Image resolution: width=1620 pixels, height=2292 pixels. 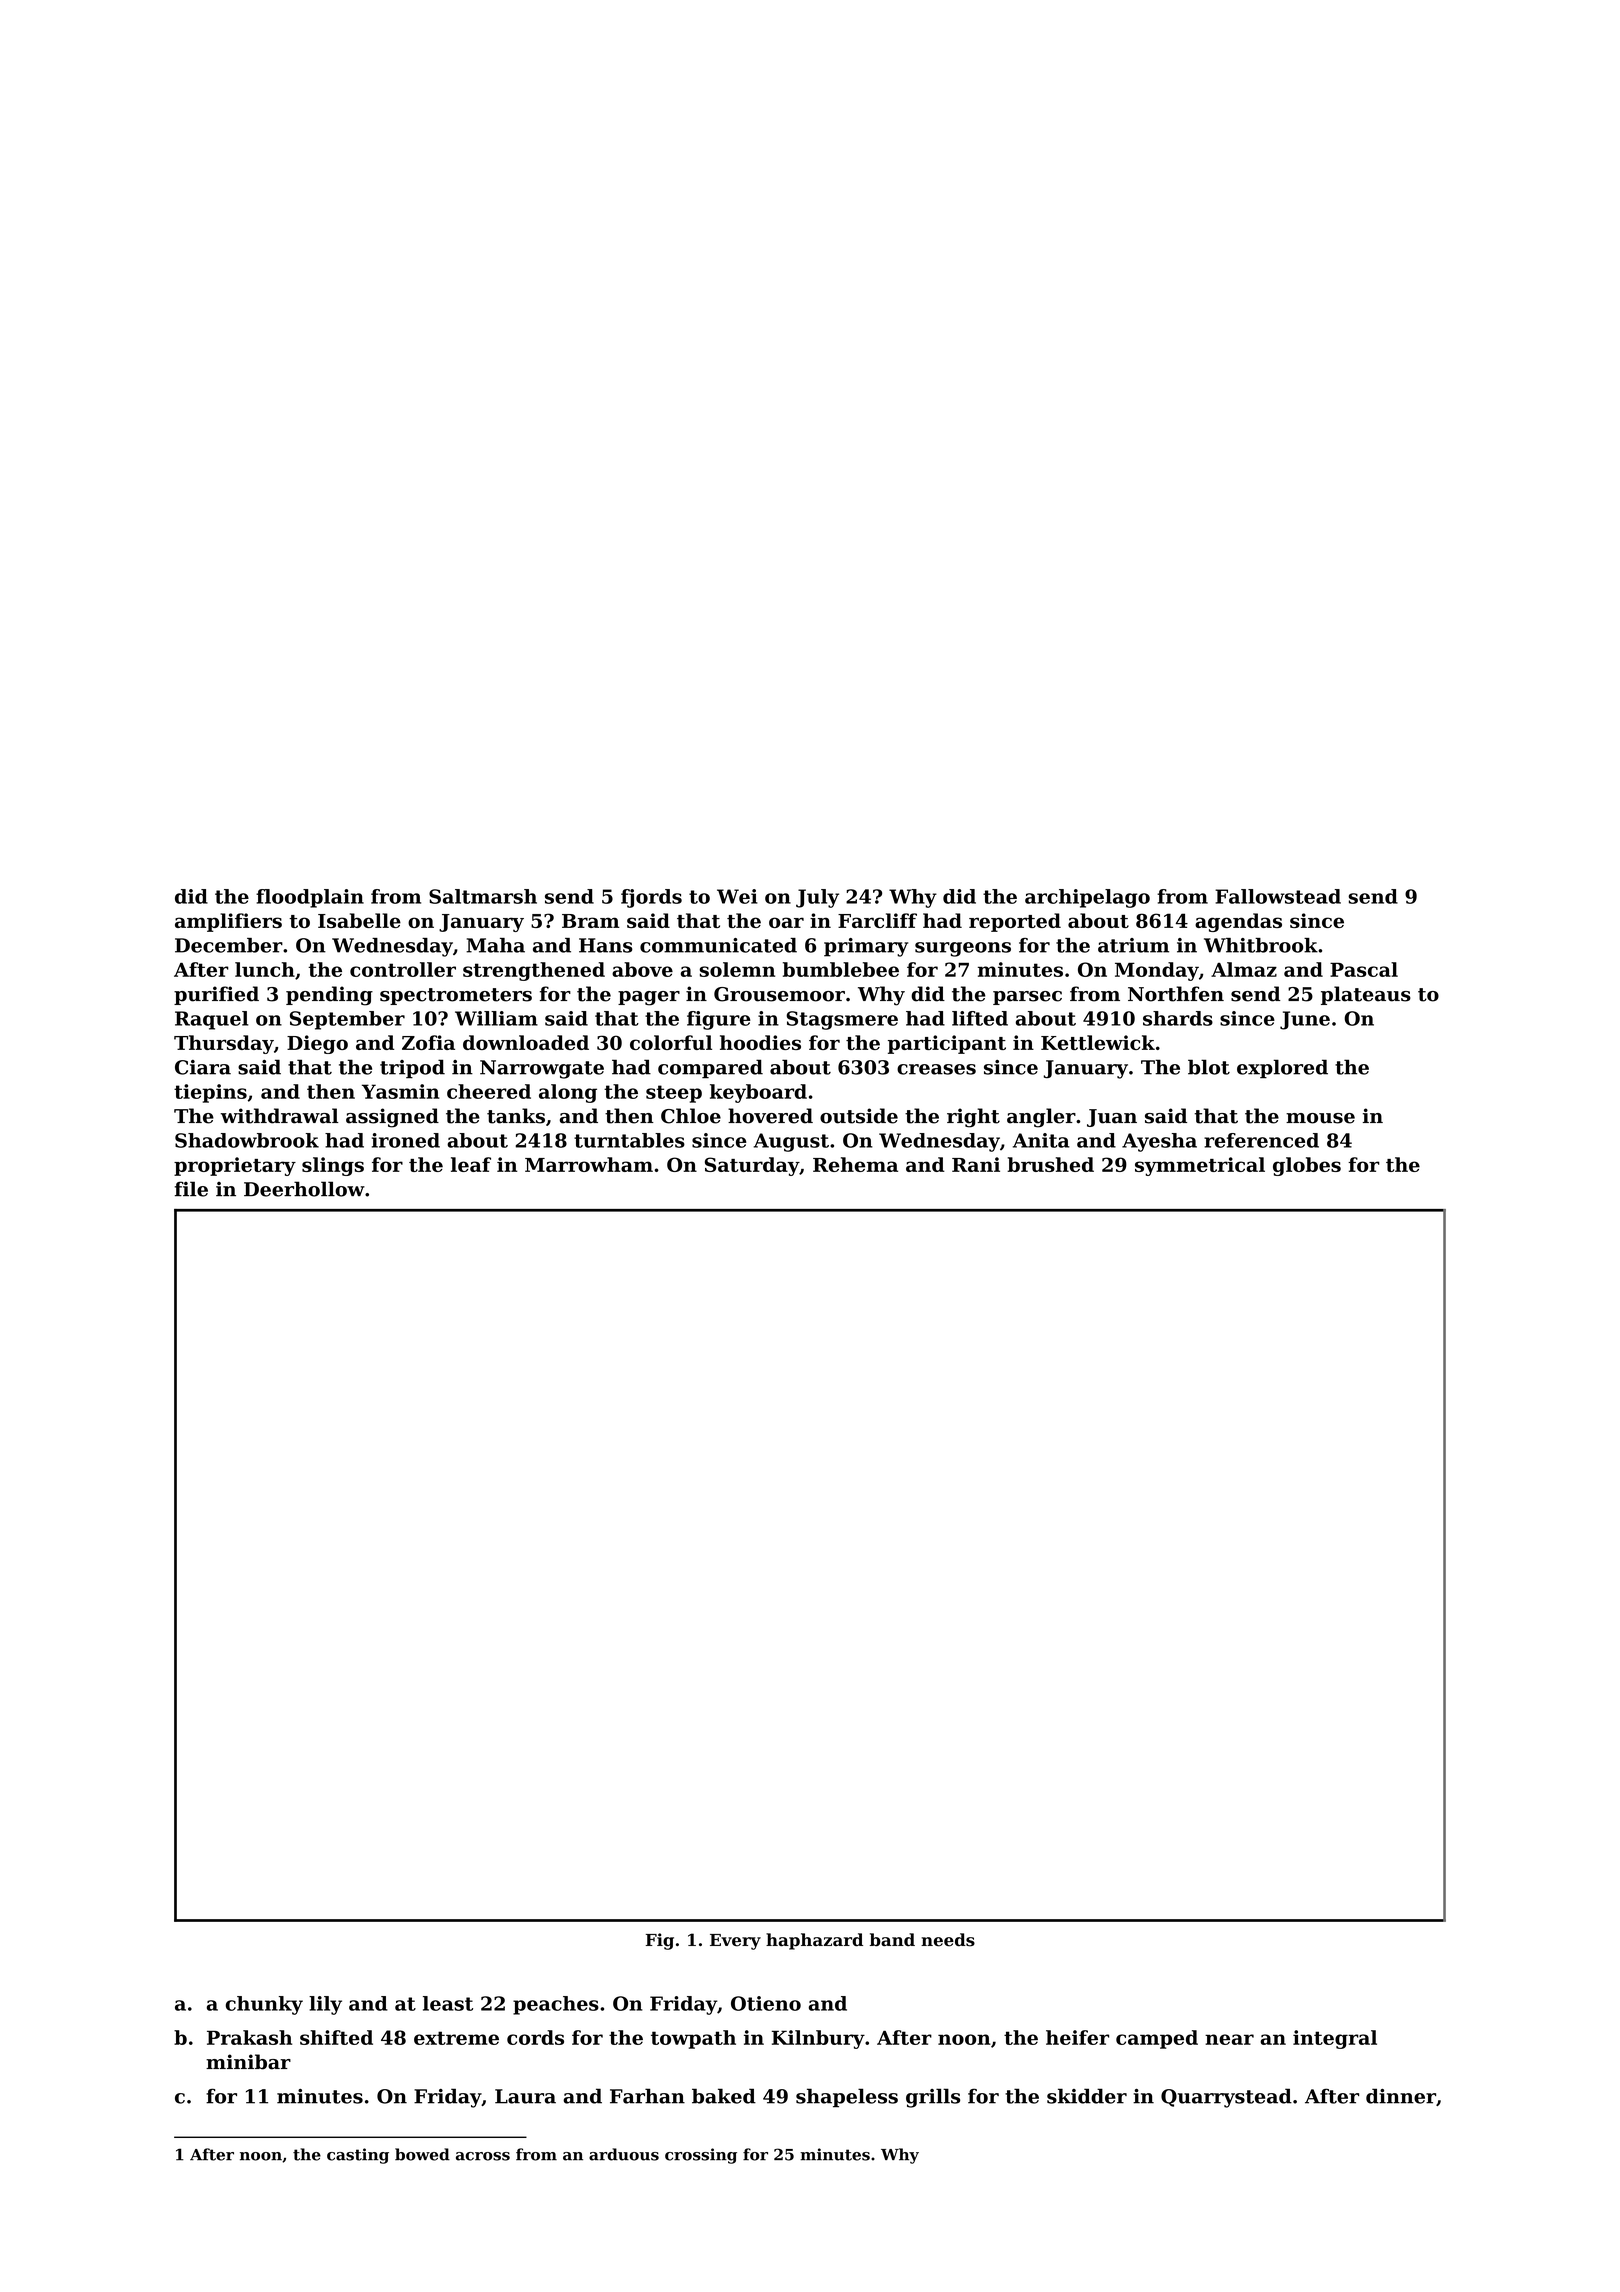 I want to click on chunky, so click(x=264, y=2005).
